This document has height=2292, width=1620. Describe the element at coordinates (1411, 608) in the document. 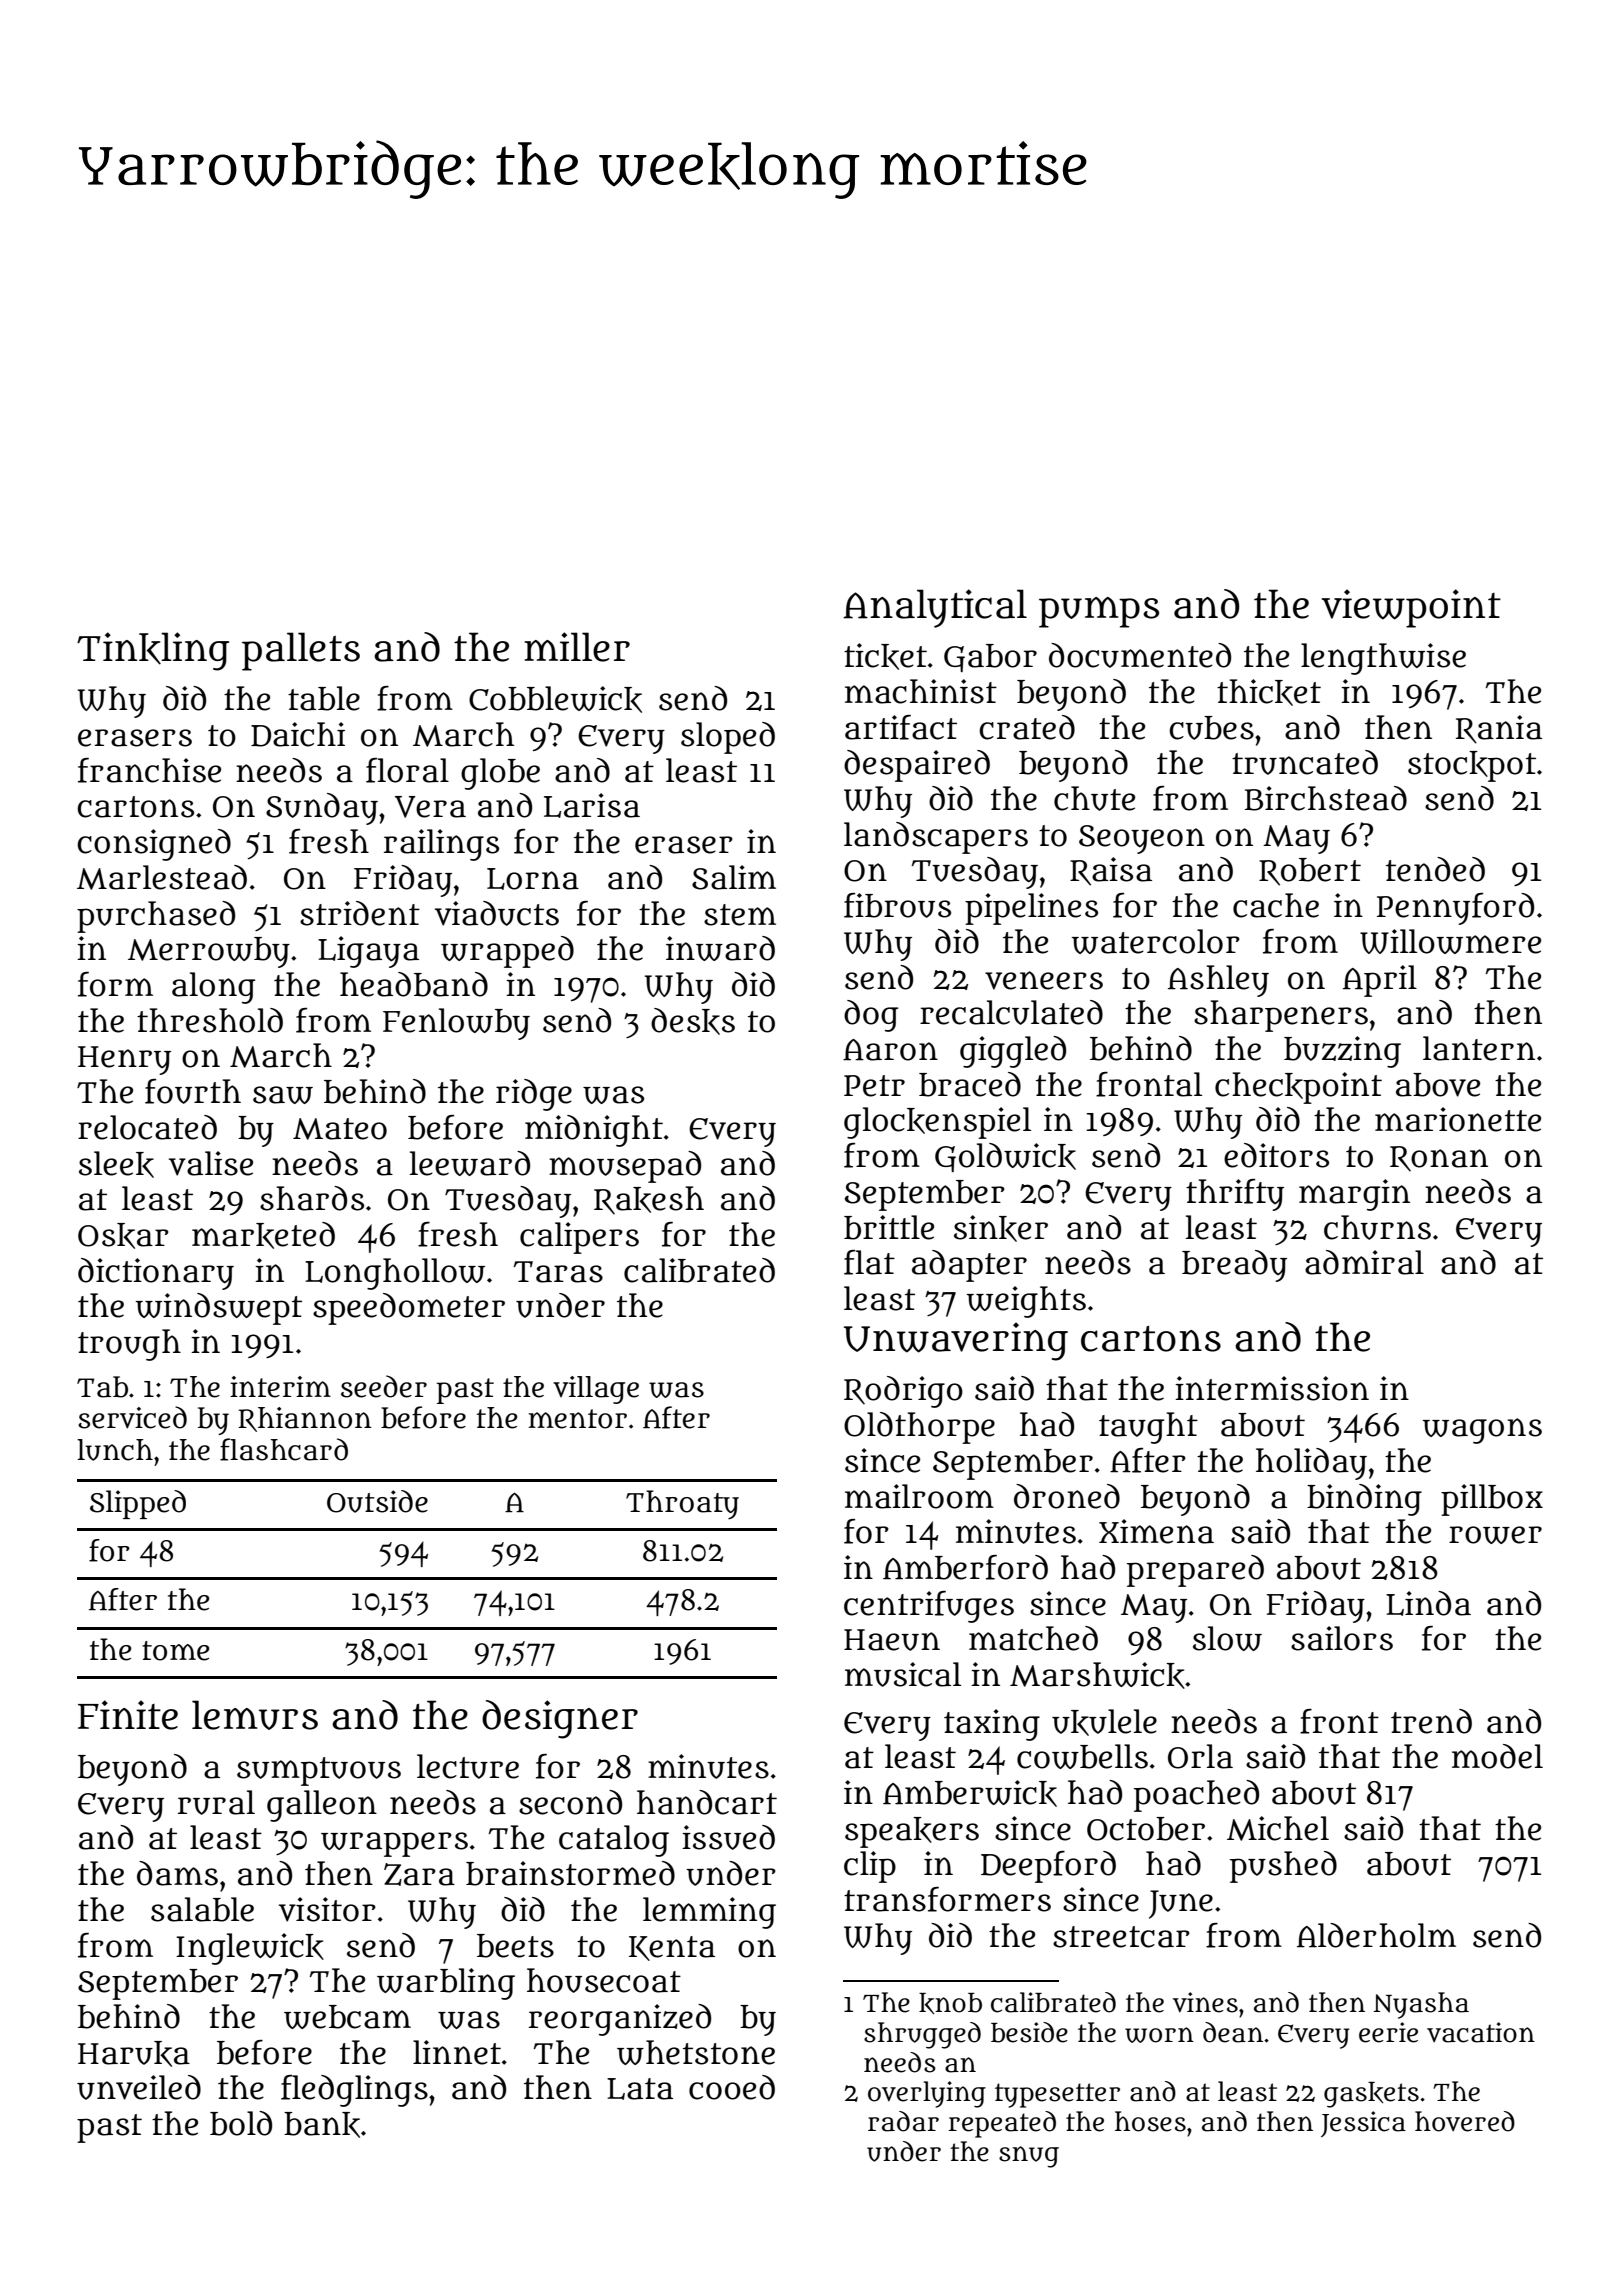

I see `viewpoint` at that location.
